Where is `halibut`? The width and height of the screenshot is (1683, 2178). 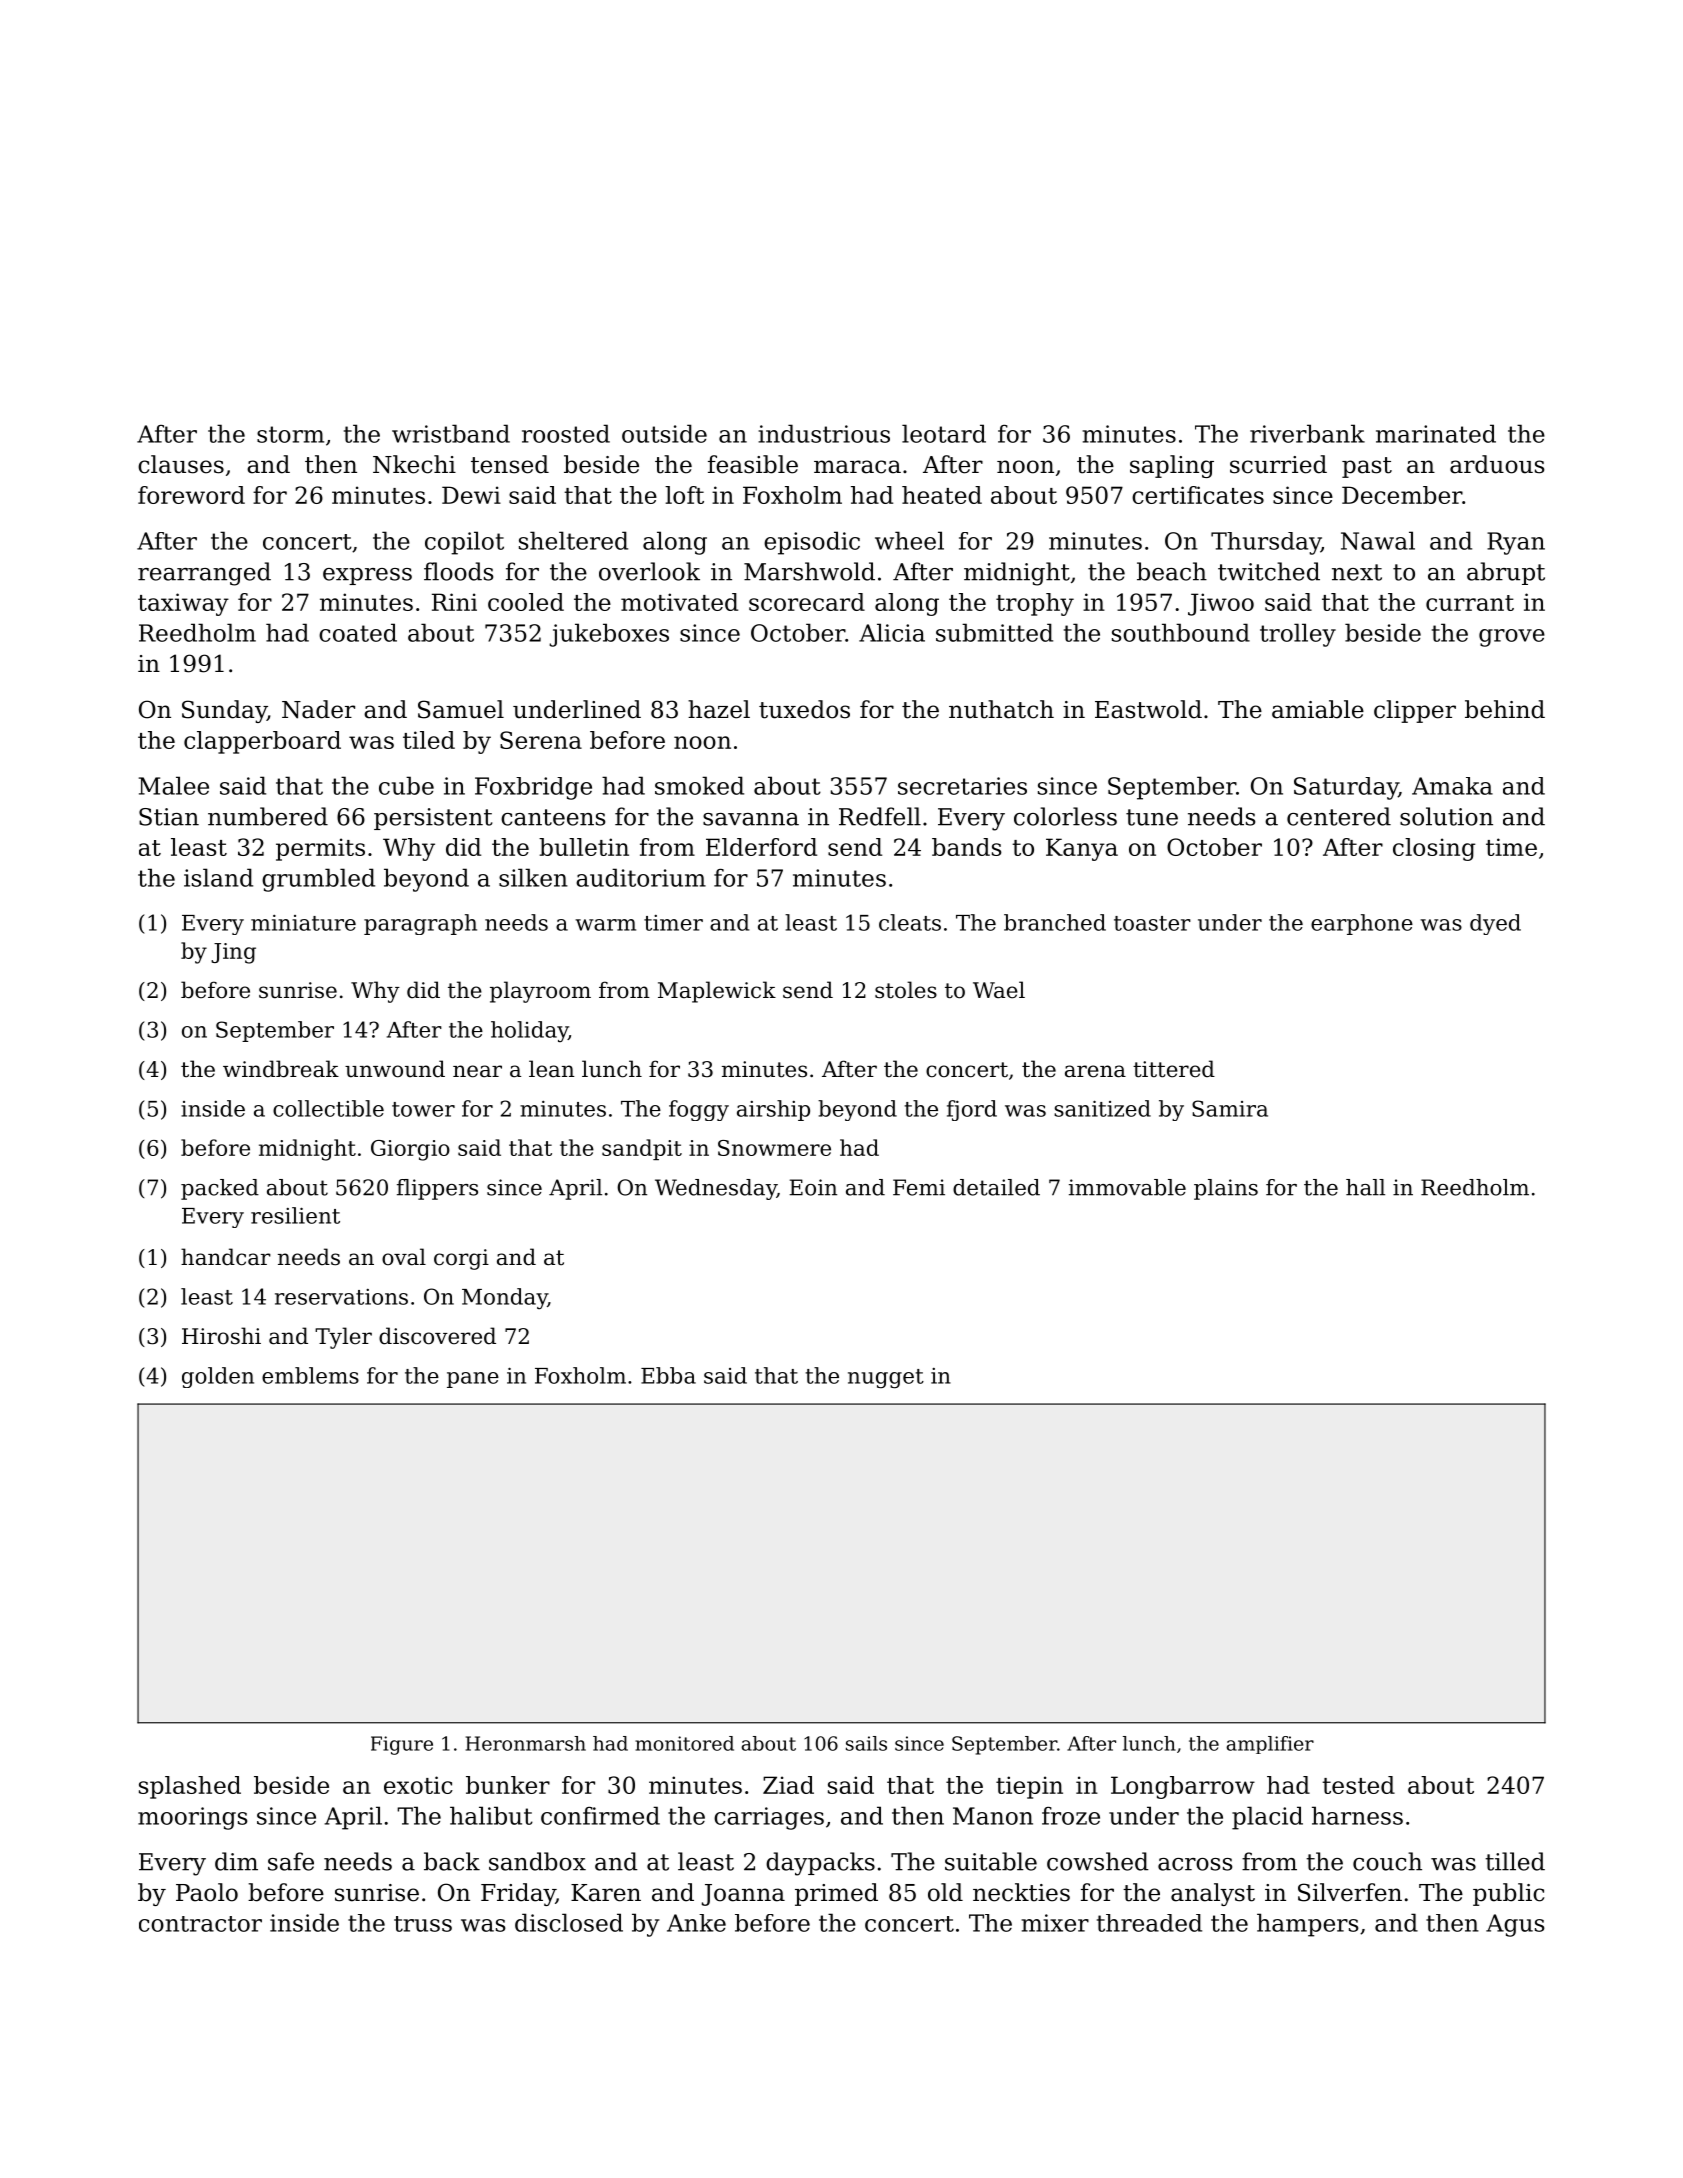 halibut is located at coordinates (491, 1815).
